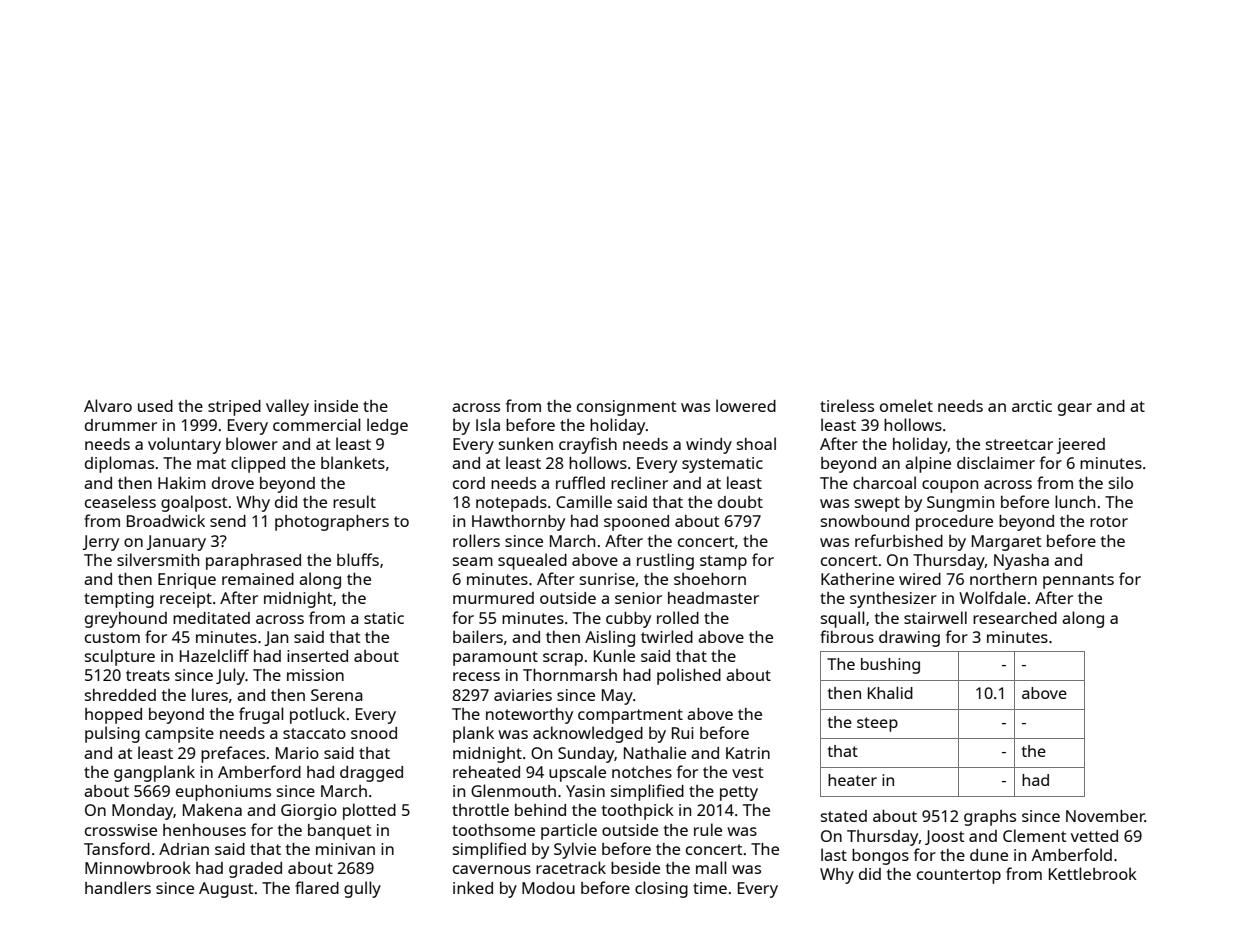 The image size is (1233, 952). I want to click on handlers, so click(118, 887).
